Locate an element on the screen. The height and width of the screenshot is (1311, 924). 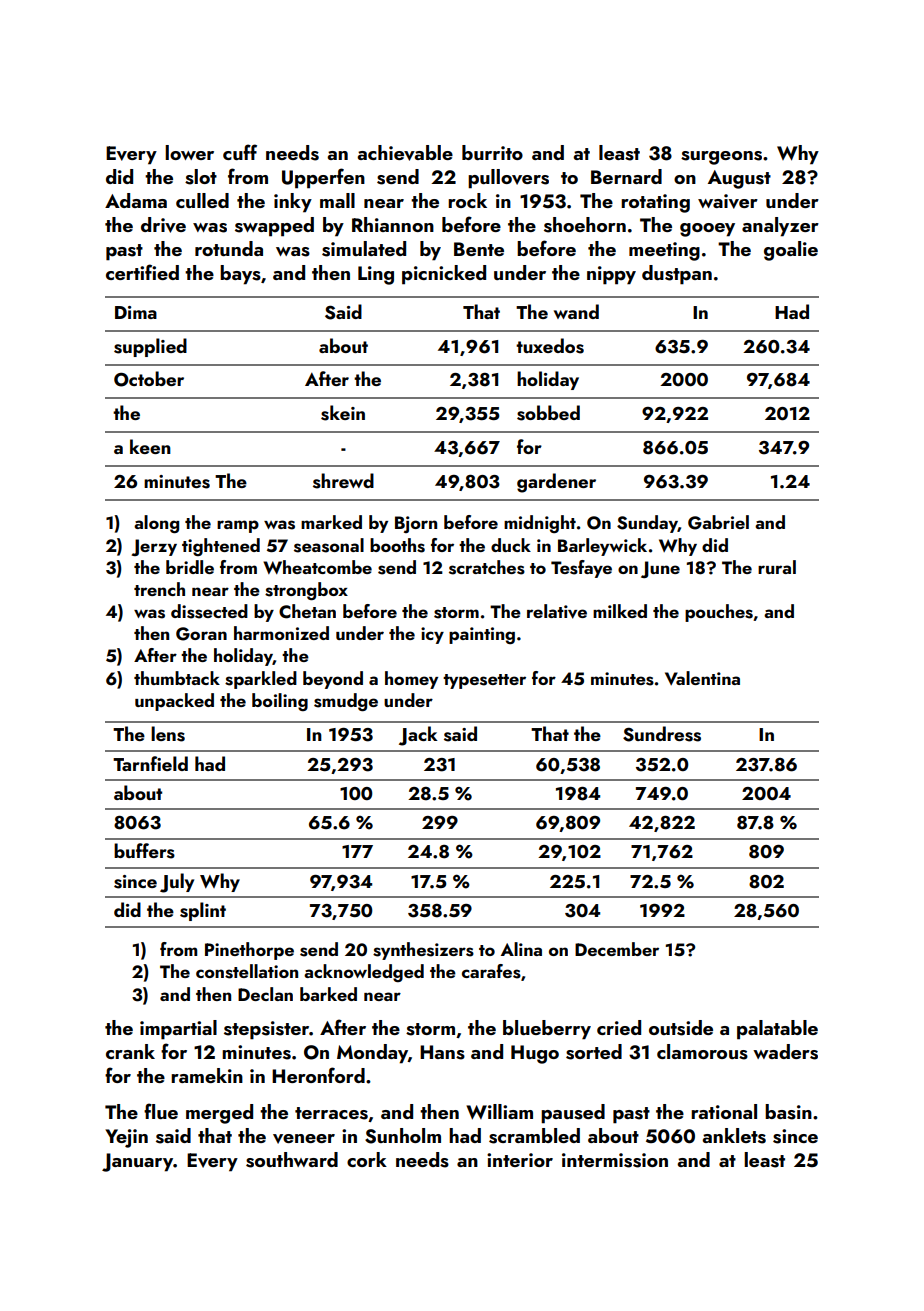
buffers is located at coordinates (144, 851).
